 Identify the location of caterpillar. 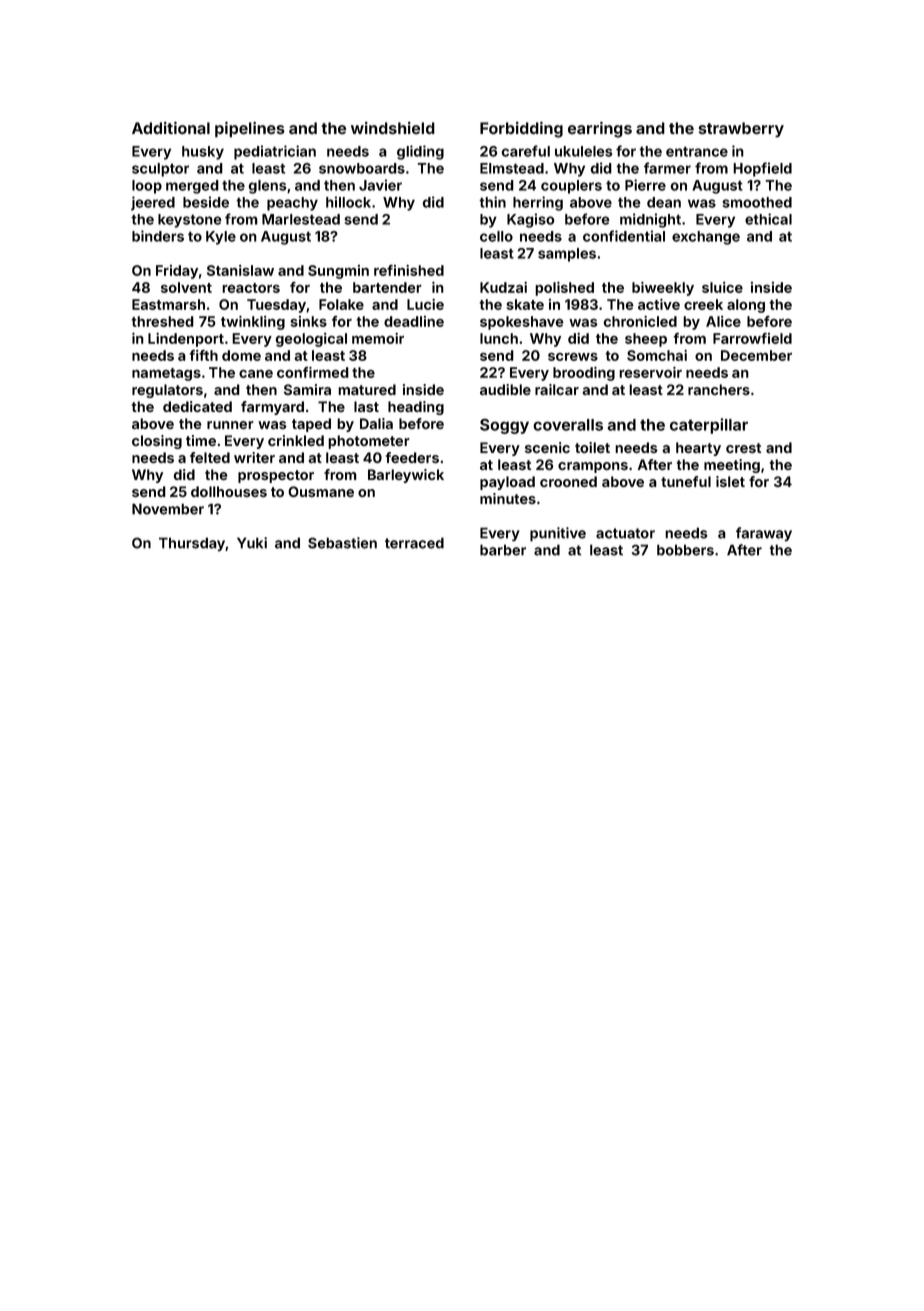
(709, 426).
